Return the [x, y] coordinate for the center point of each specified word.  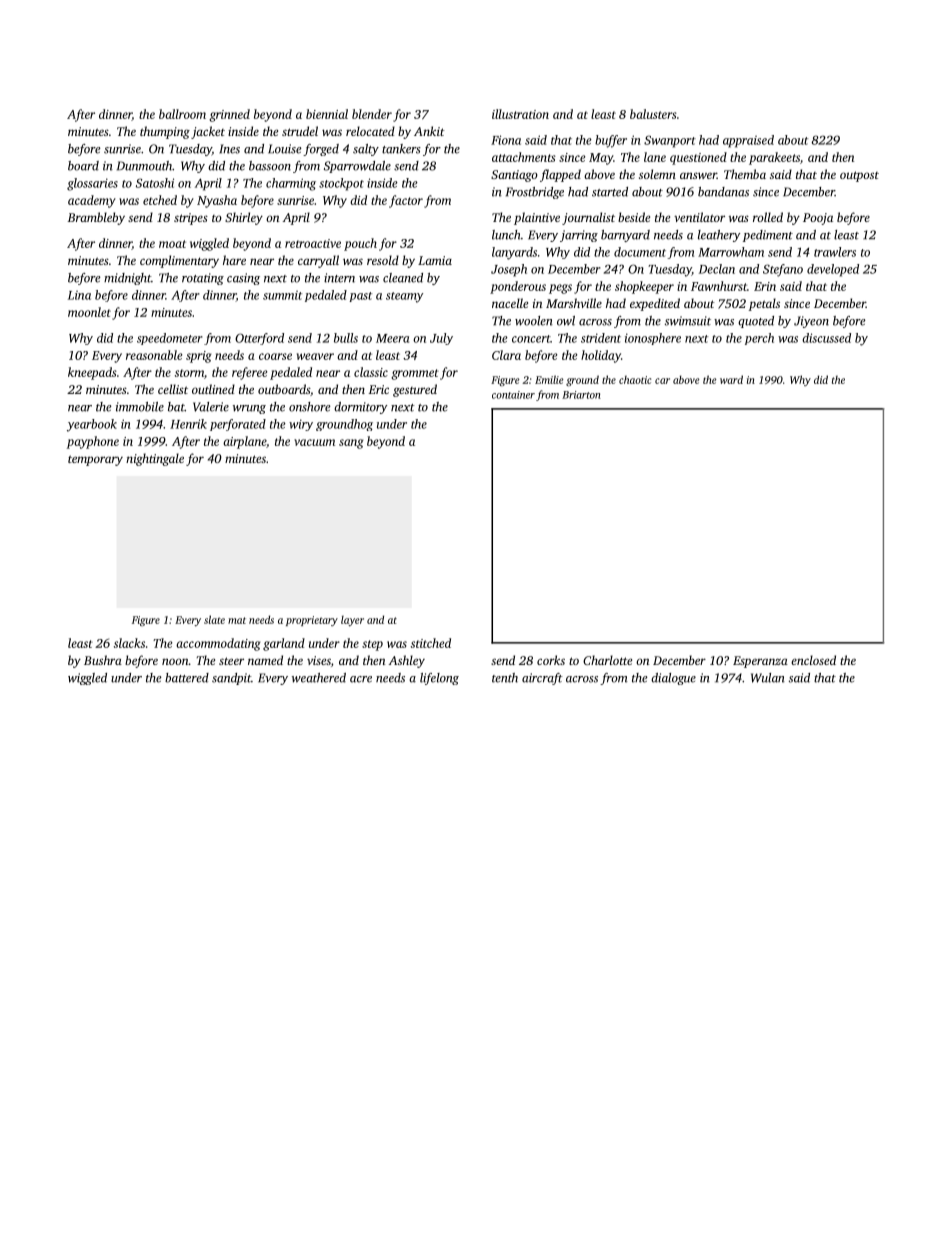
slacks [129, 643]
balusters [653, 114]
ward [731, 379]
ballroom [182, 114]
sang [351, 444]
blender [372, 114]
